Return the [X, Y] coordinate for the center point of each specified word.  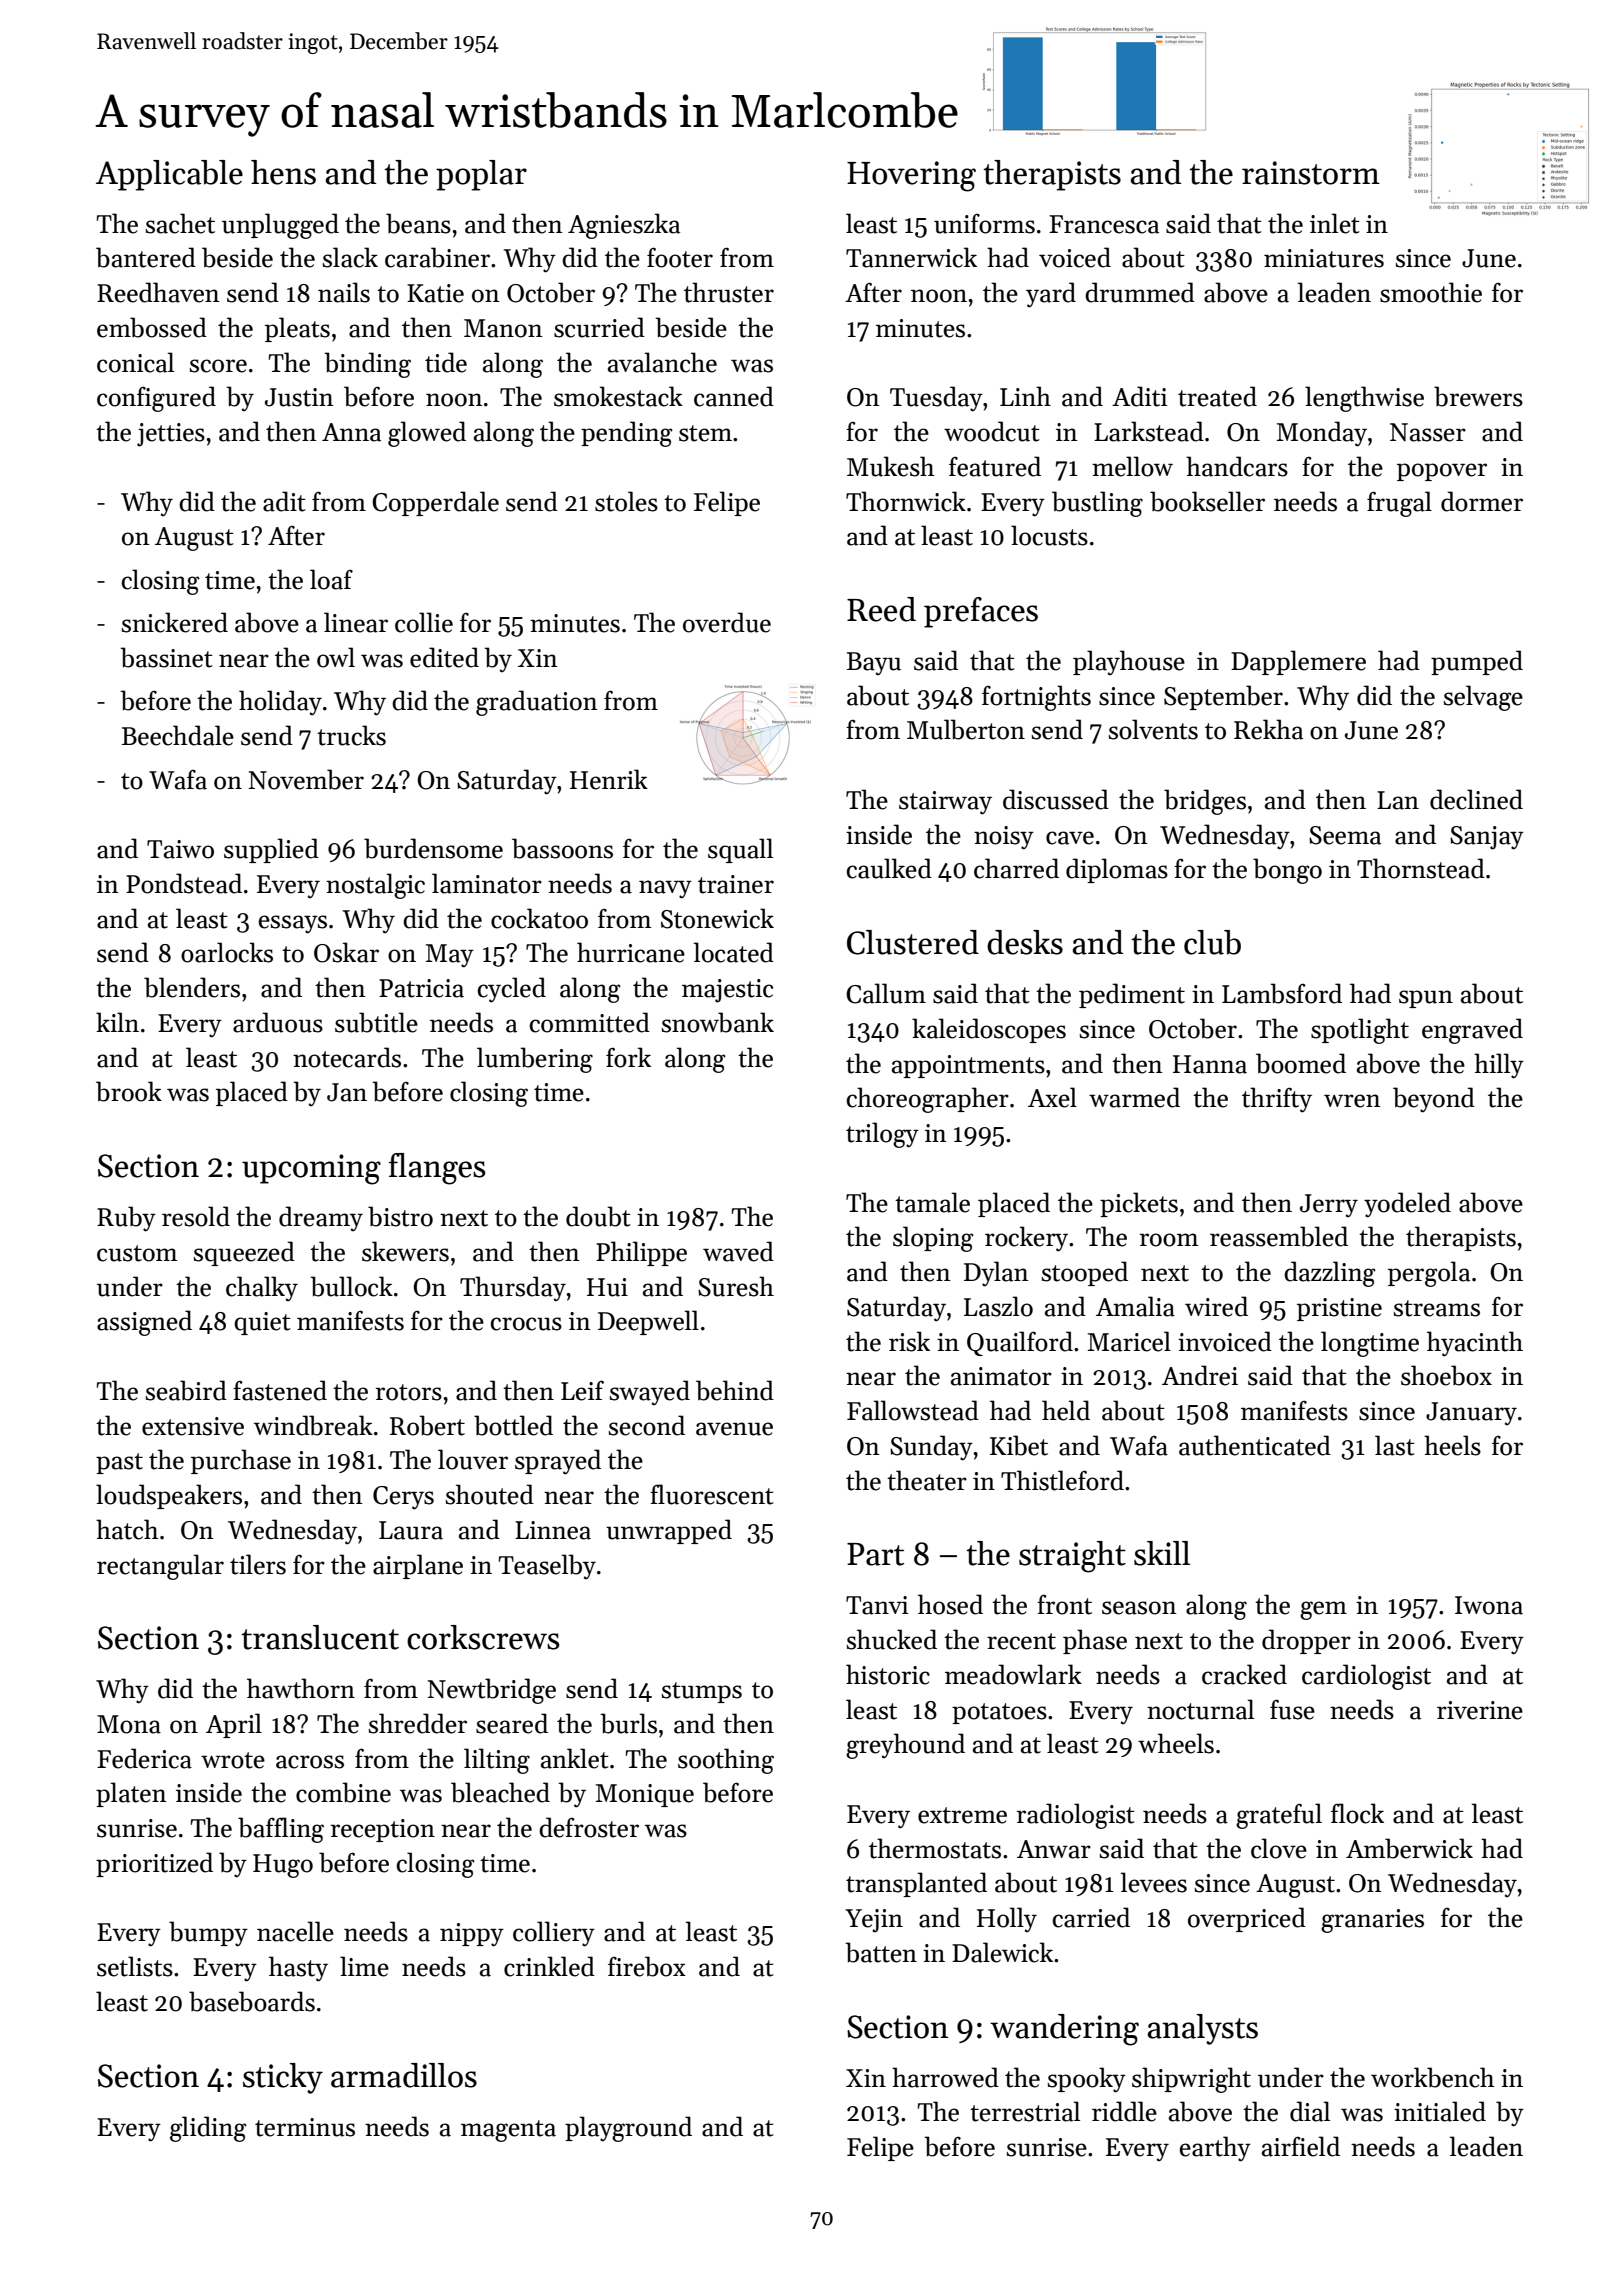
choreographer [928, 1100]
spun [1426, 999]
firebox [647, 1966]
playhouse [1129, 662]
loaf [331, 579]
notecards [347, 1057]
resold [196, 1216]
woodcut [992, 431]
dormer [1482, 501]
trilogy [882, 1135]
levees [1154, 1882]
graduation [537, 703]
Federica [144, 1758]
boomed [1301, 1063]
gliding [208, 2129]
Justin [299, 397]
